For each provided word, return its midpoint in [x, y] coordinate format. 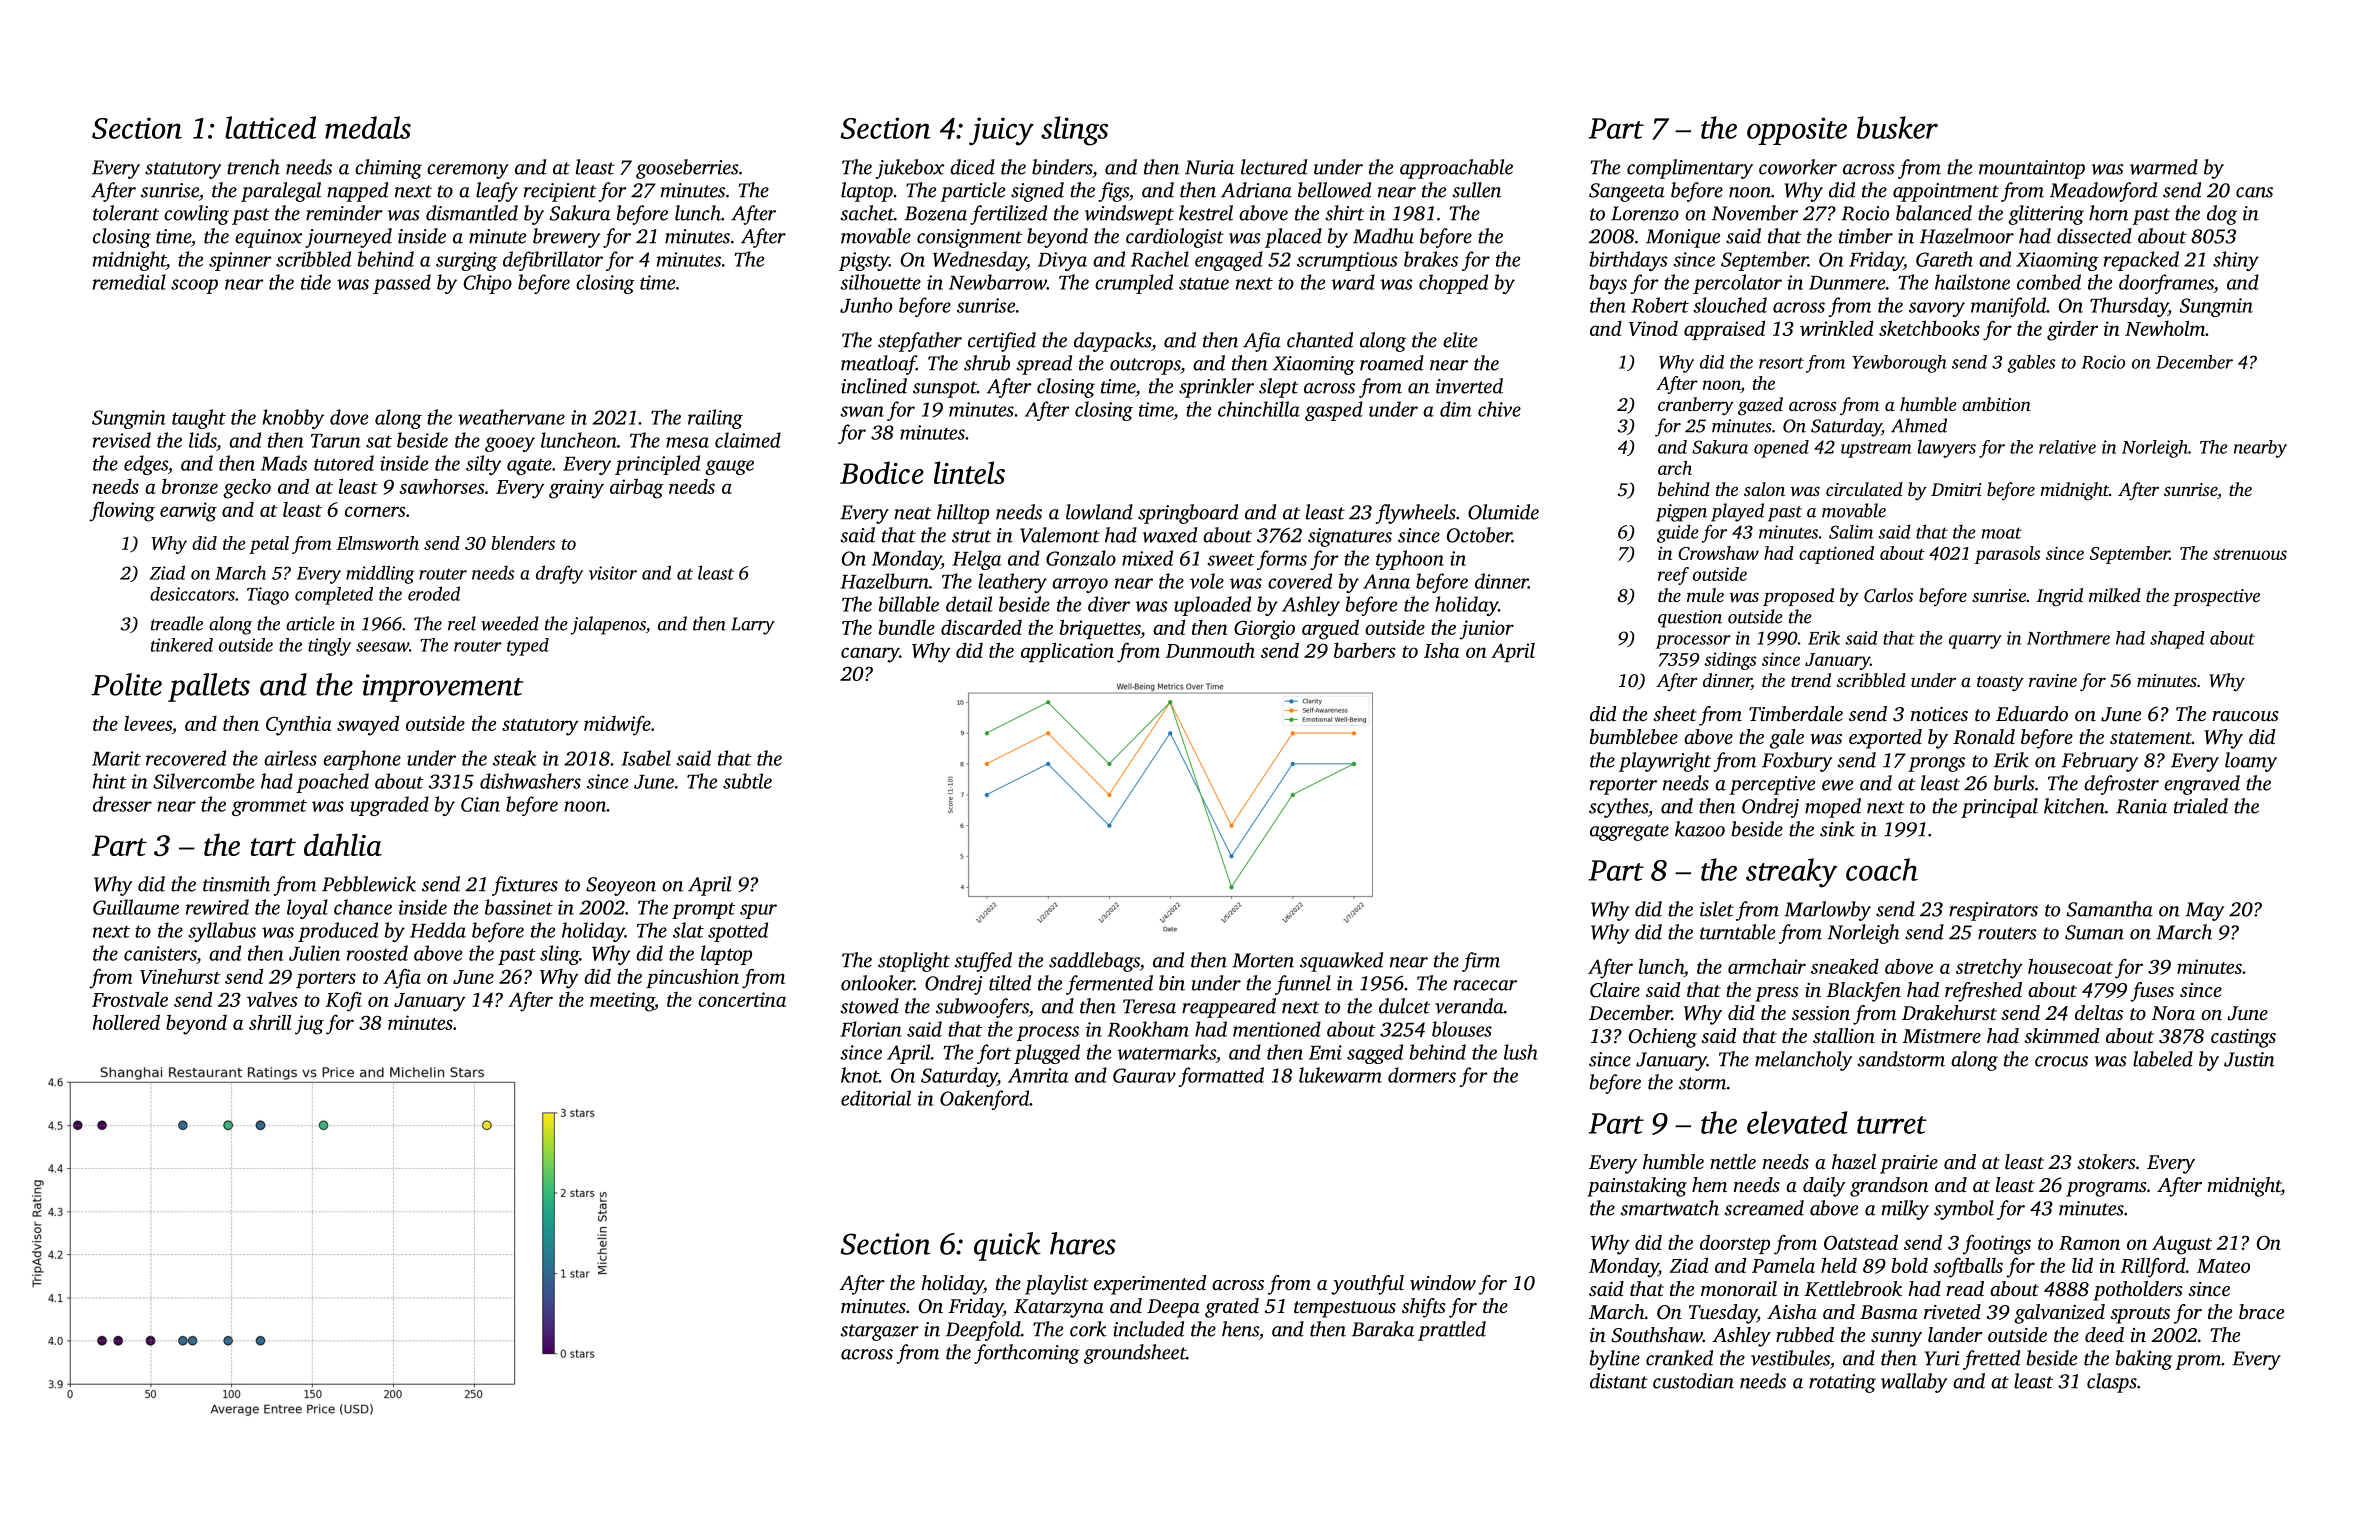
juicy [1001, 131]
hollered [126, 1022]
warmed [2164, 167]
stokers [2106, 1161]
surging [466, 261]
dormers [1422, 1075]
